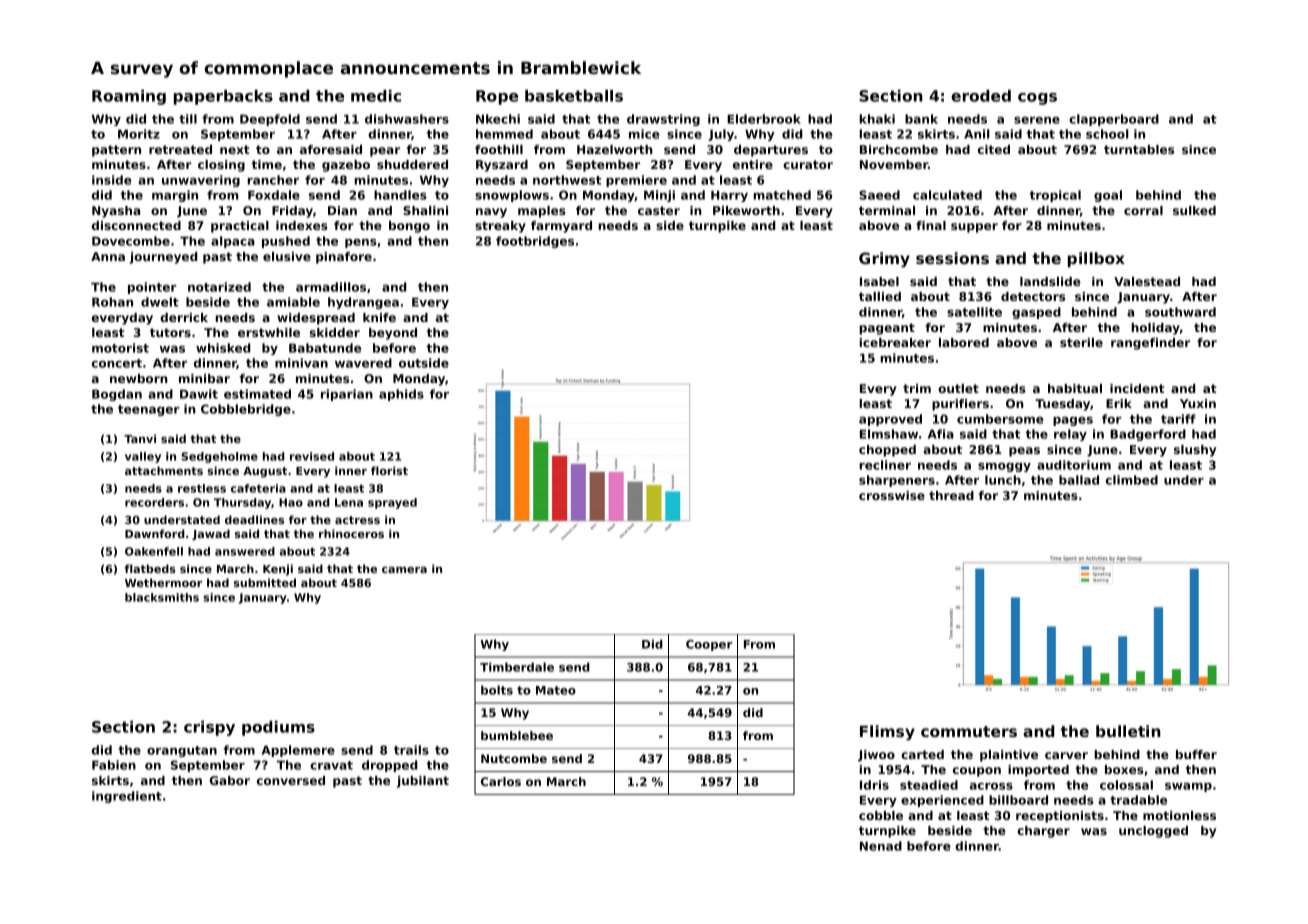 The width and height of the document is (1308, 924). What do you see at coordinates (114, 765) in the document?
I see `Fabien` at bounding box center [114, 765].
